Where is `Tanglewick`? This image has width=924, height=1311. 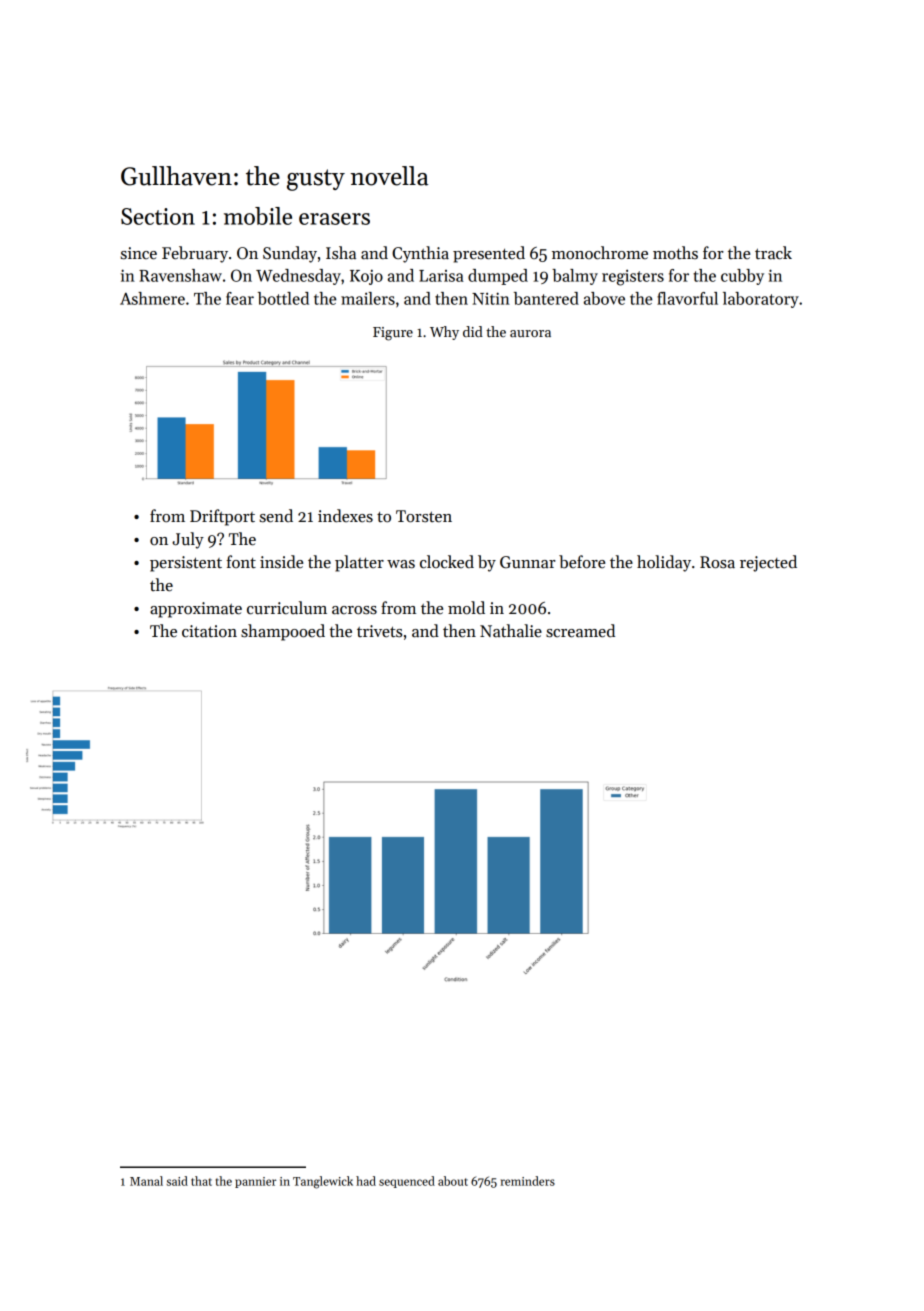
Tanglewick is located at coordinates (323, 1182).
